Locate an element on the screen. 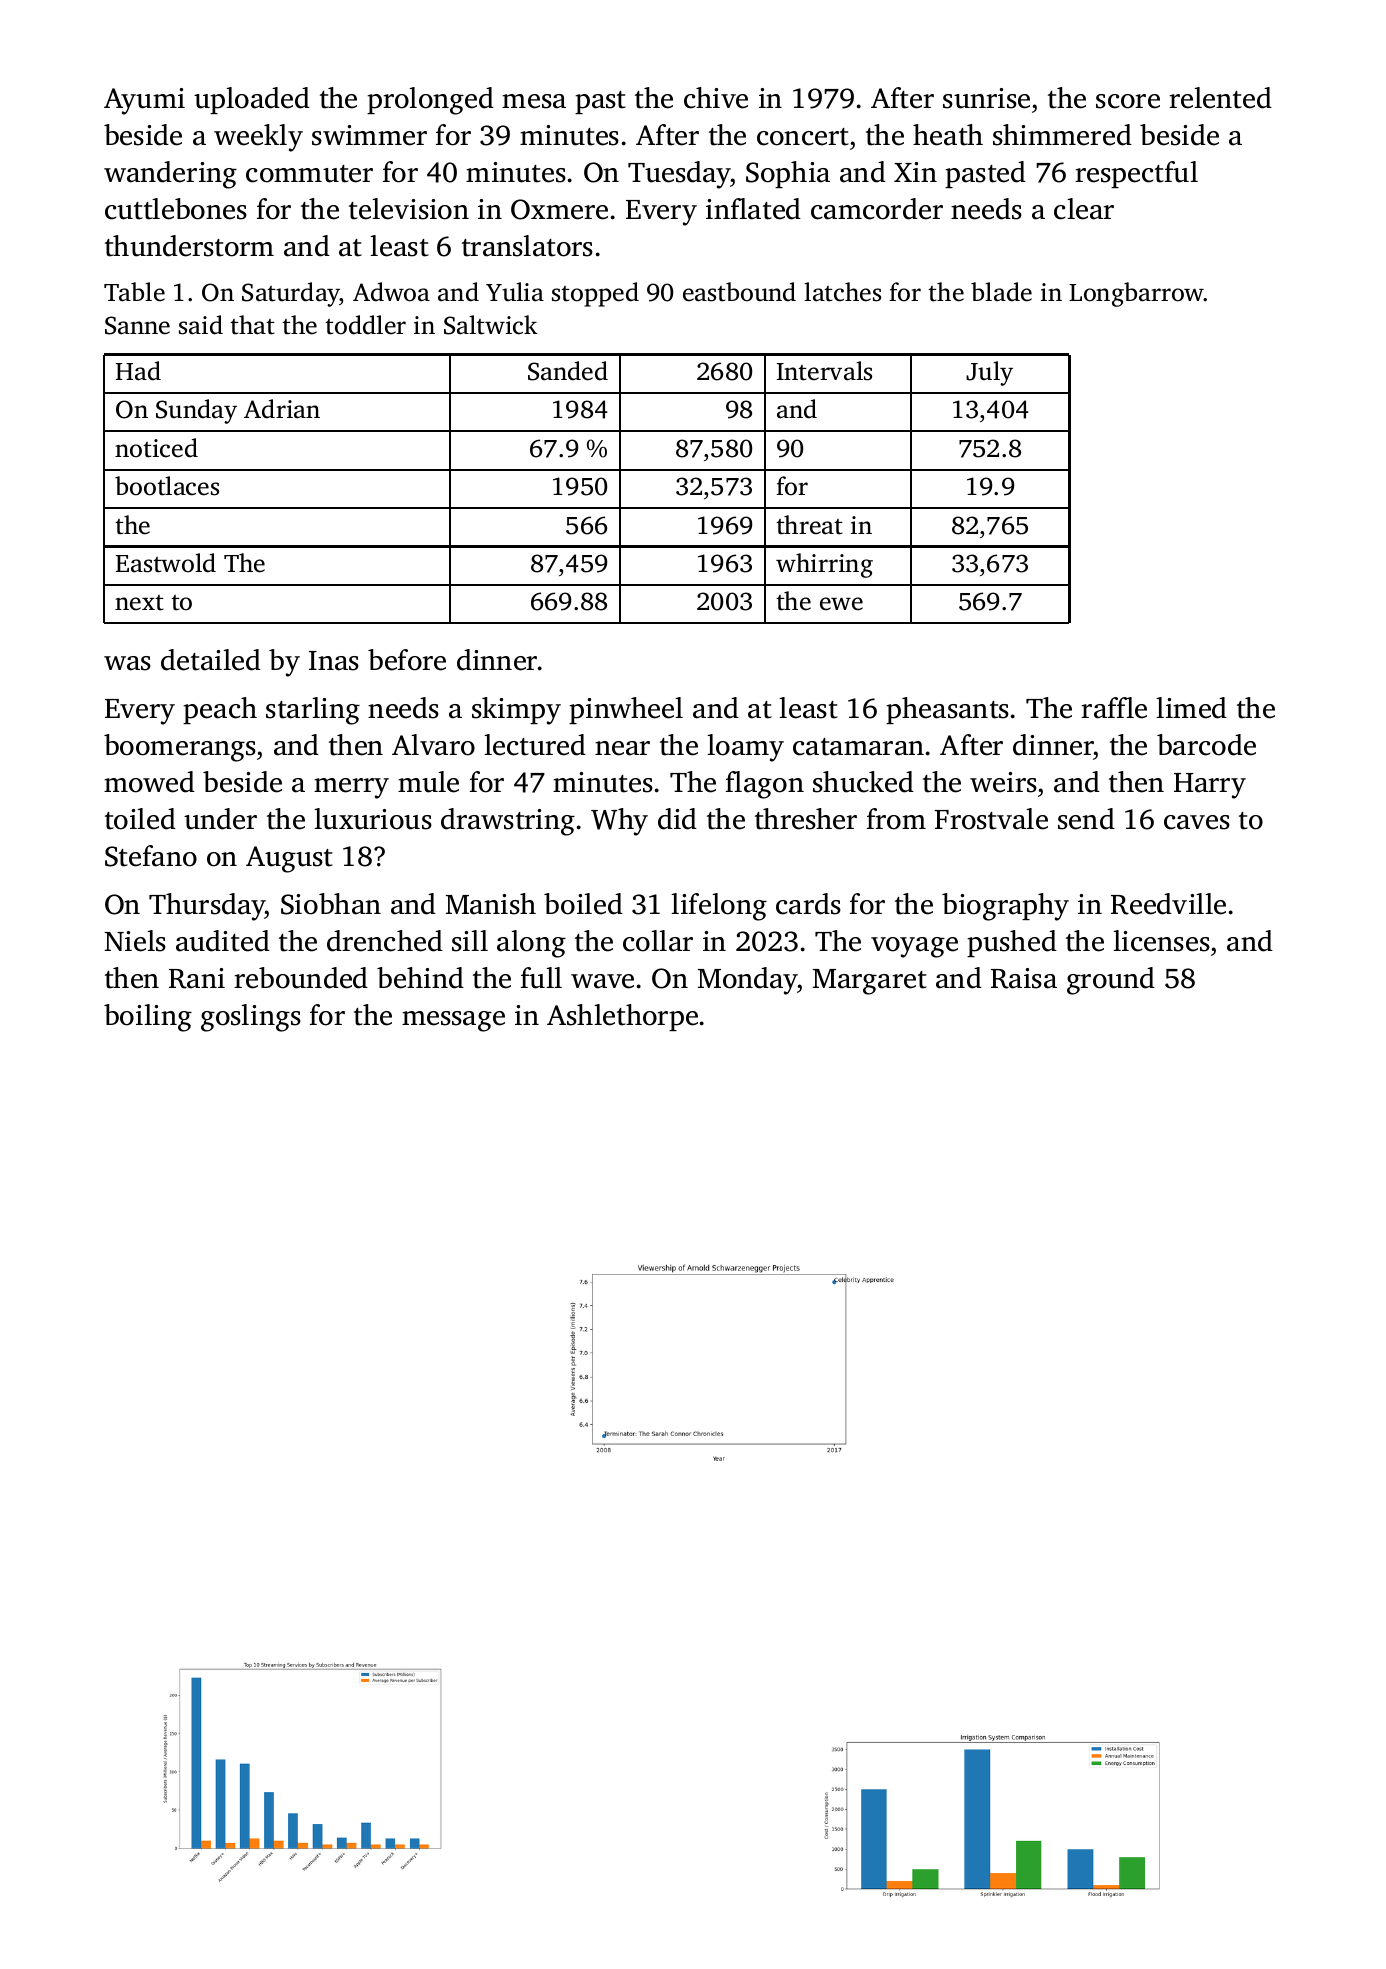  inflated is located at coordinates (753, 209).
